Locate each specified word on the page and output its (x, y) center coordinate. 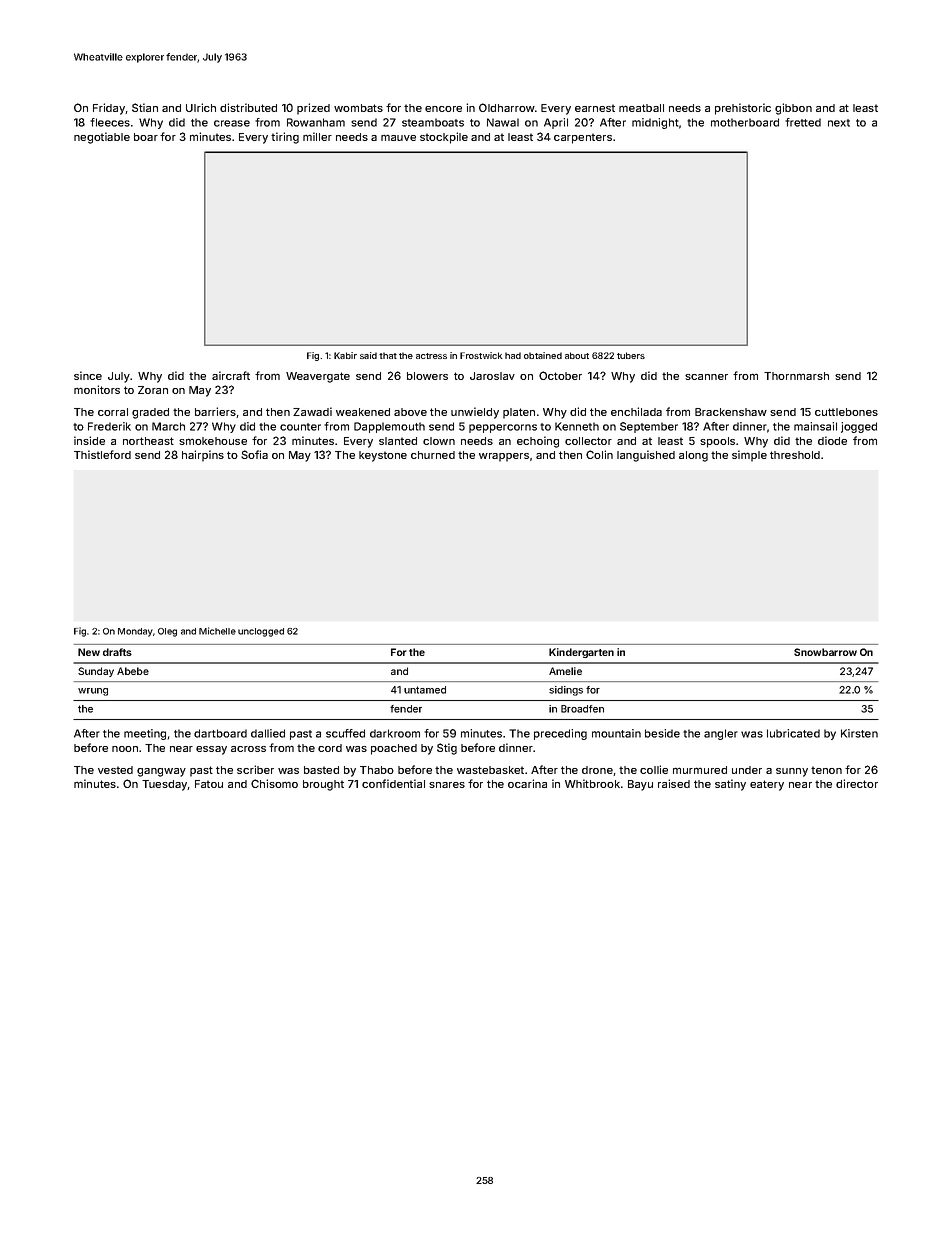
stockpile (444, 138)
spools (717, 442)
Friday (109, 109)
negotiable (102, 138)
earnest (595, 108)
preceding (560, 734)
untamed (425, 690)
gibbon (793, 109)
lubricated (793, 733)
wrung (93, 692)
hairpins (203, 456)
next (839, 123)
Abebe (133, 671)
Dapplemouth (389, 427)
